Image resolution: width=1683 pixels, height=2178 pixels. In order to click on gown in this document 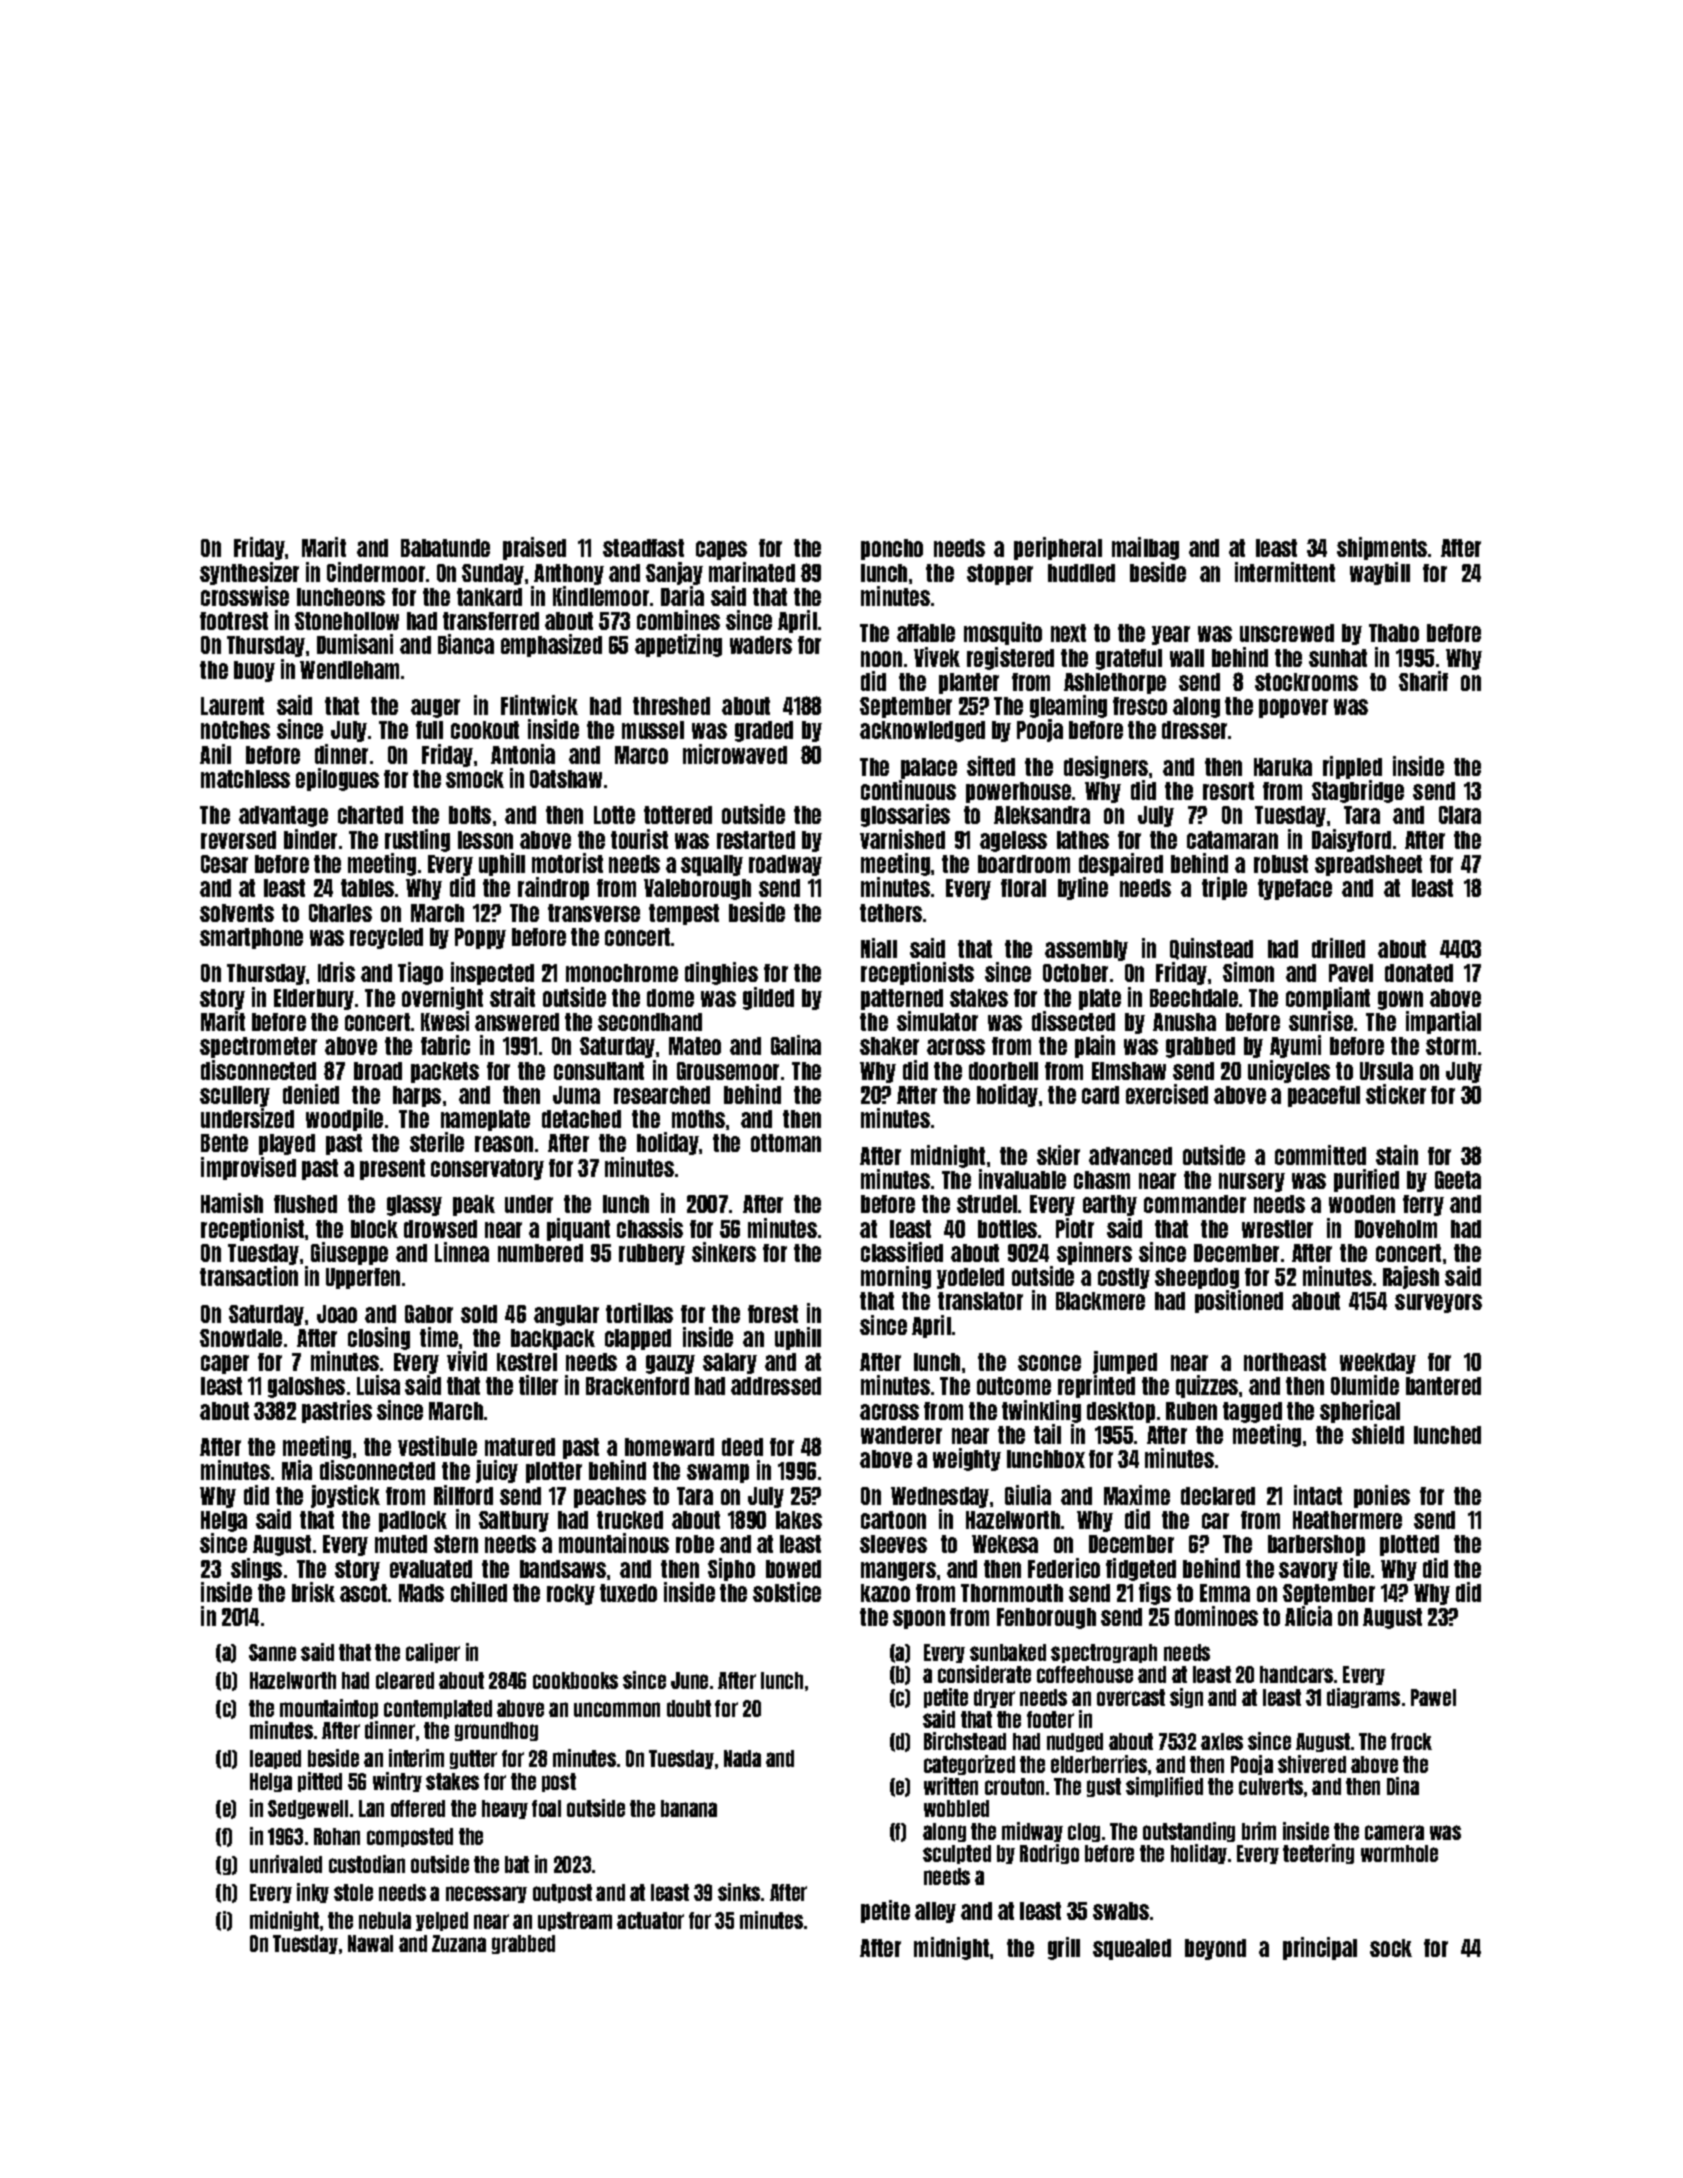, I will do `click(1400, 1000)`.
